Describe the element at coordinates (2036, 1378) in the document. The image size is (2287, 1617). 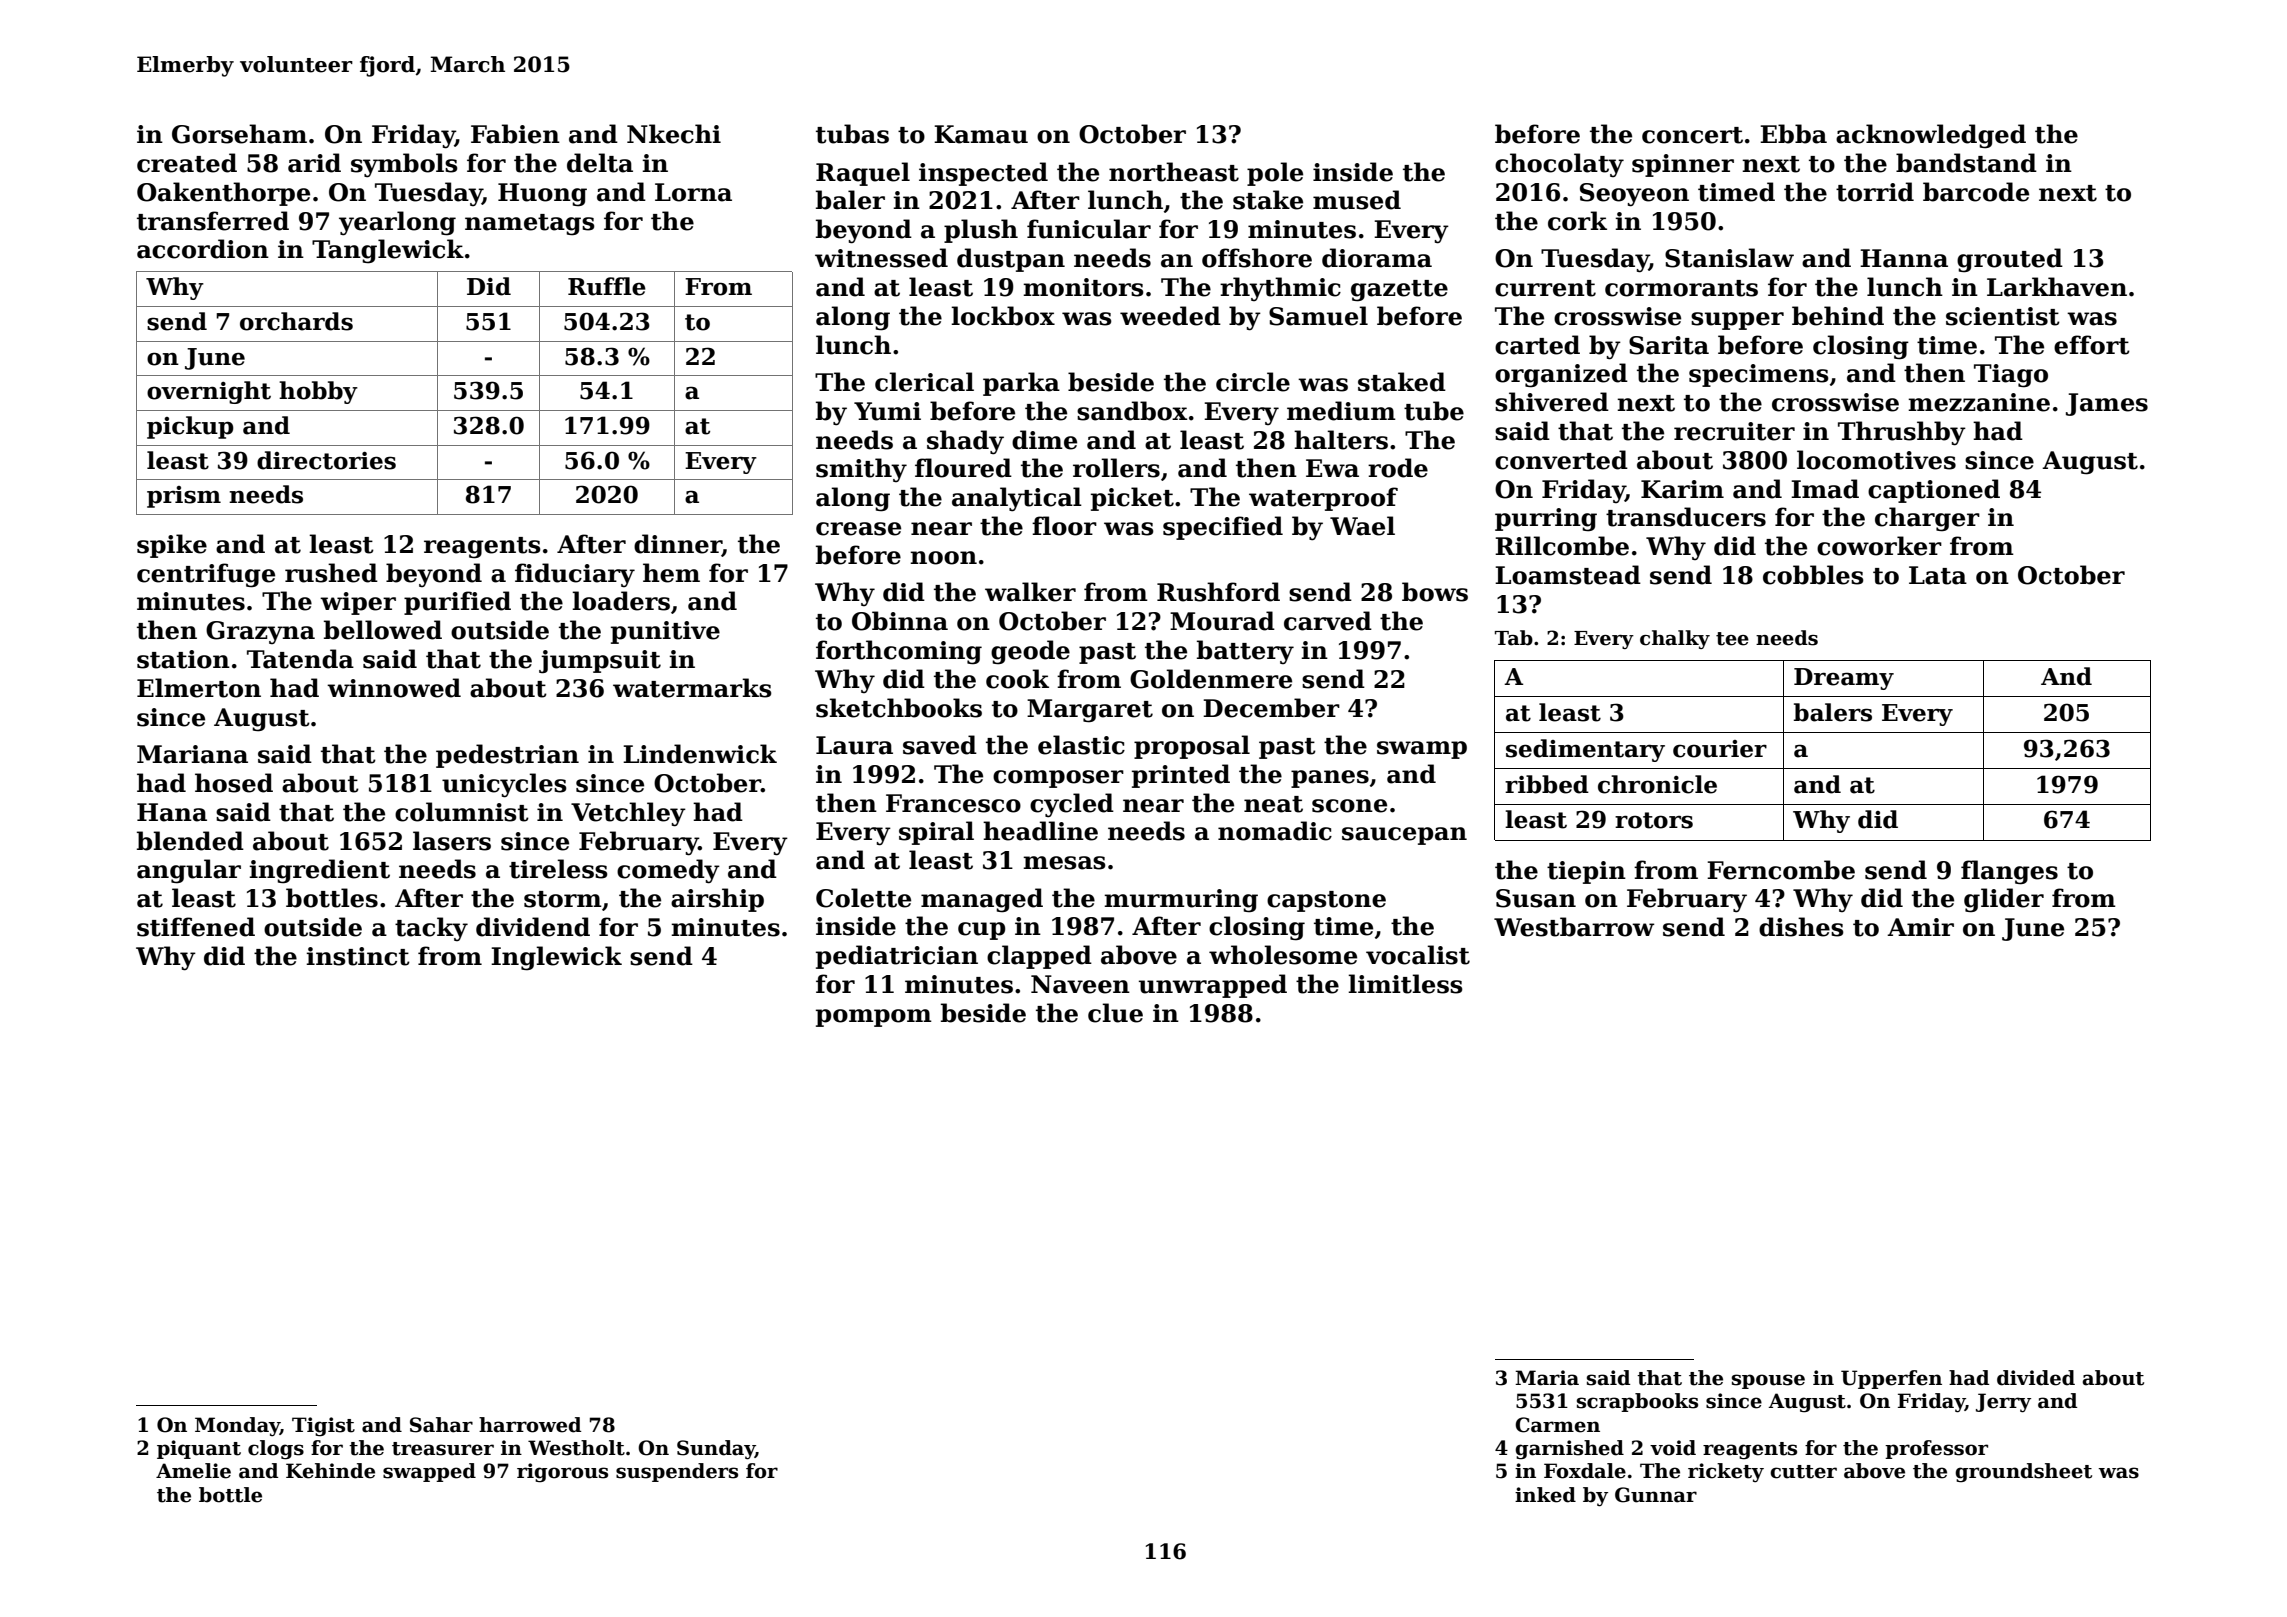
I see `divided` at that location.
